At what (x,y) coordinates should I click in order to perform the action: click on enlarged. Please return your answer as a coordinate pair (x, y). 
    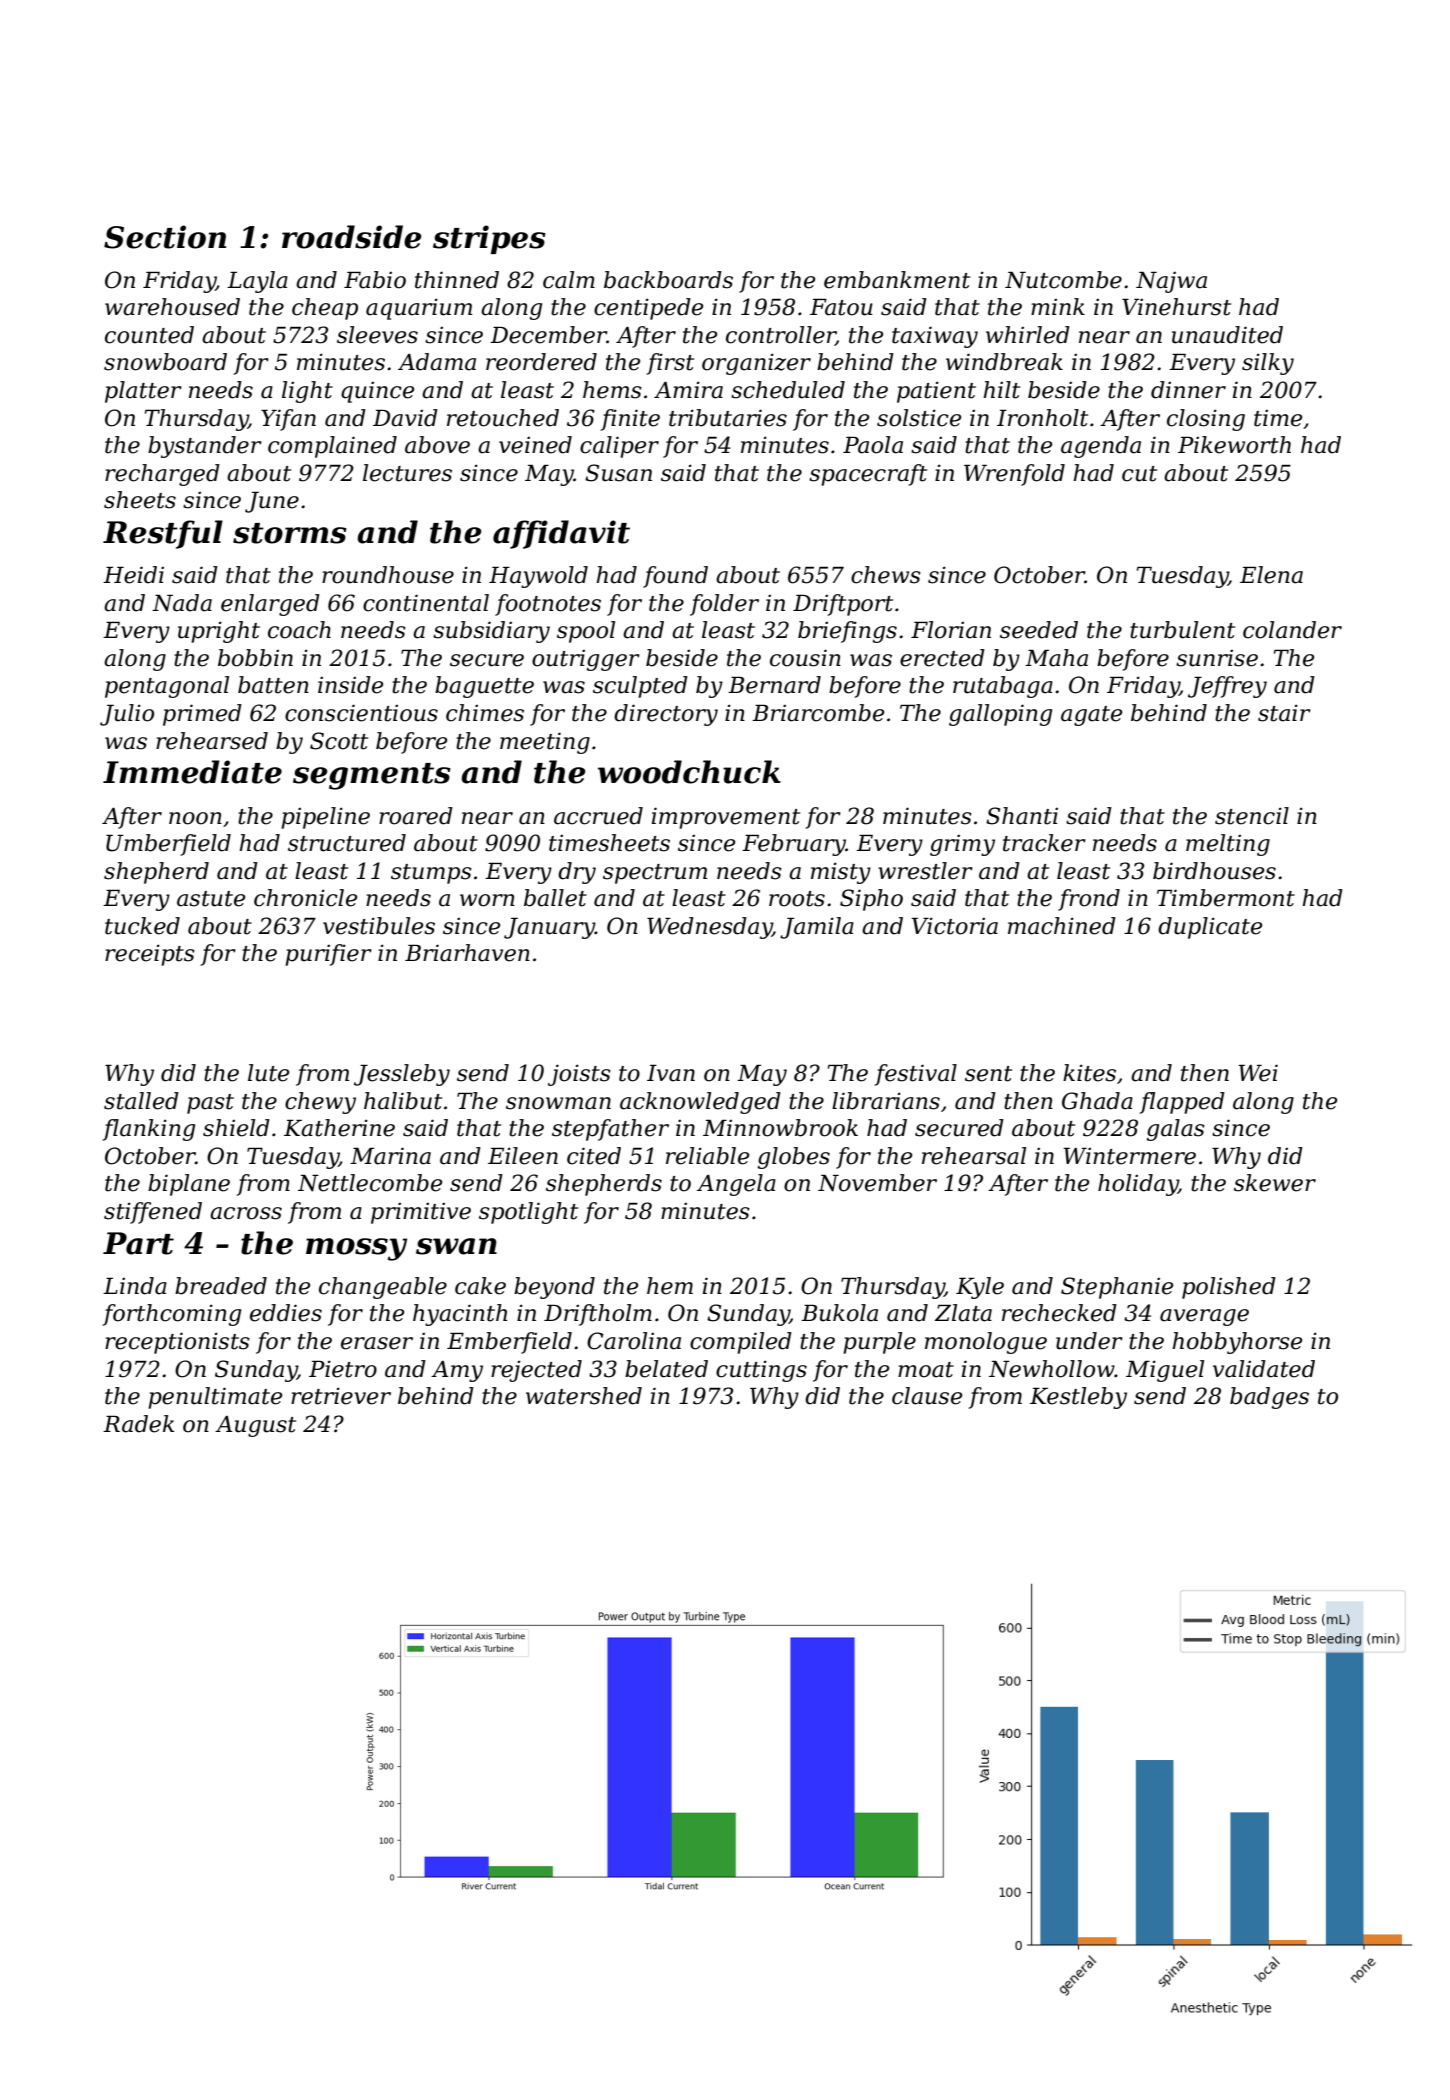
    Looking at the image, I should click on (270, 605).
